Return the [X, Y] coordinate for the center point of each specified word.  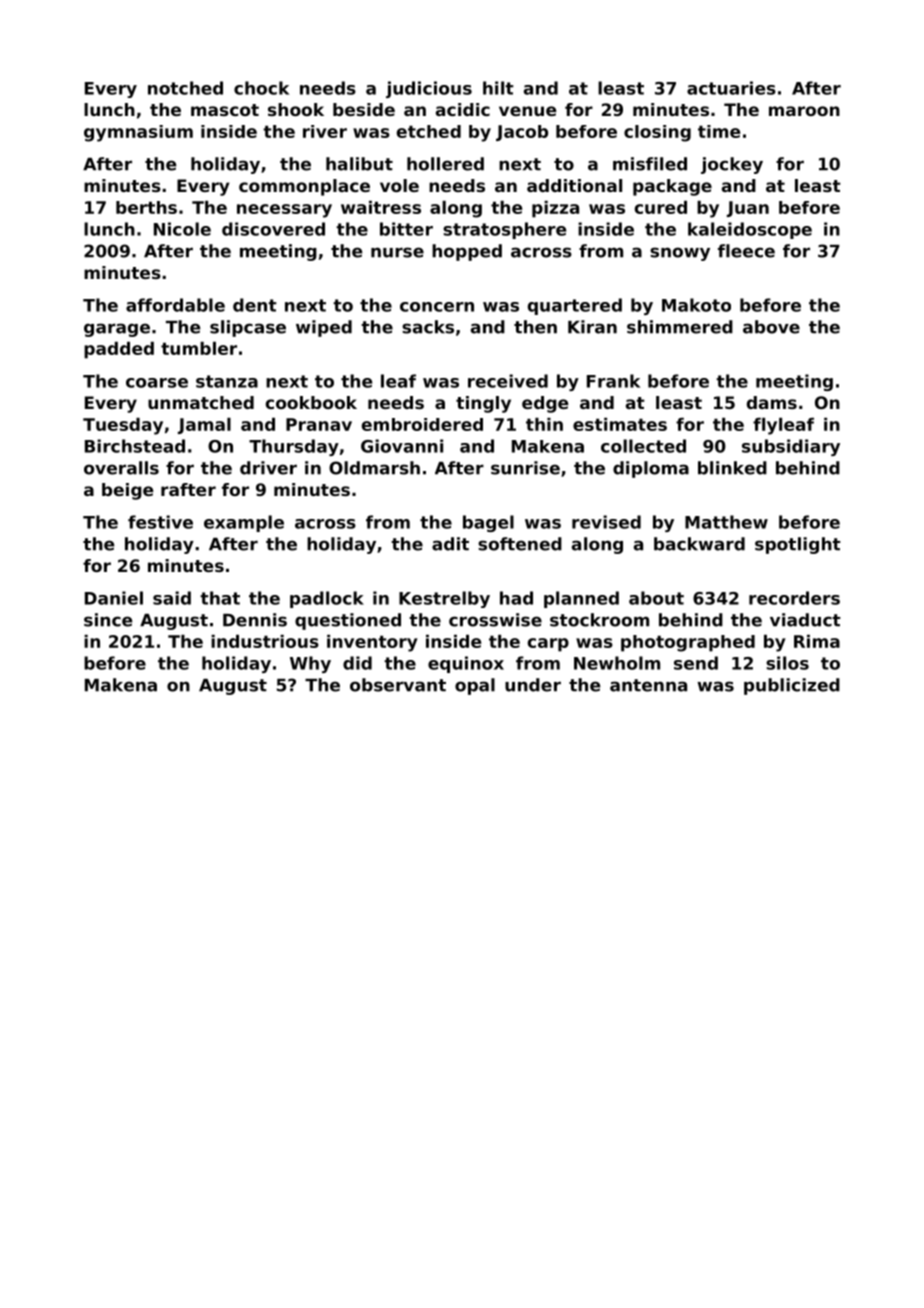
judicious [429, 89]
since [108, 620]
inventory [372, 643]
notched [185, 88]
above [771, 327]
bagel [488, 523]
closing [657, 133]
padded [119, 350]
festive [160, 522]
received [508, 381]
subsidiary [791, 447]
